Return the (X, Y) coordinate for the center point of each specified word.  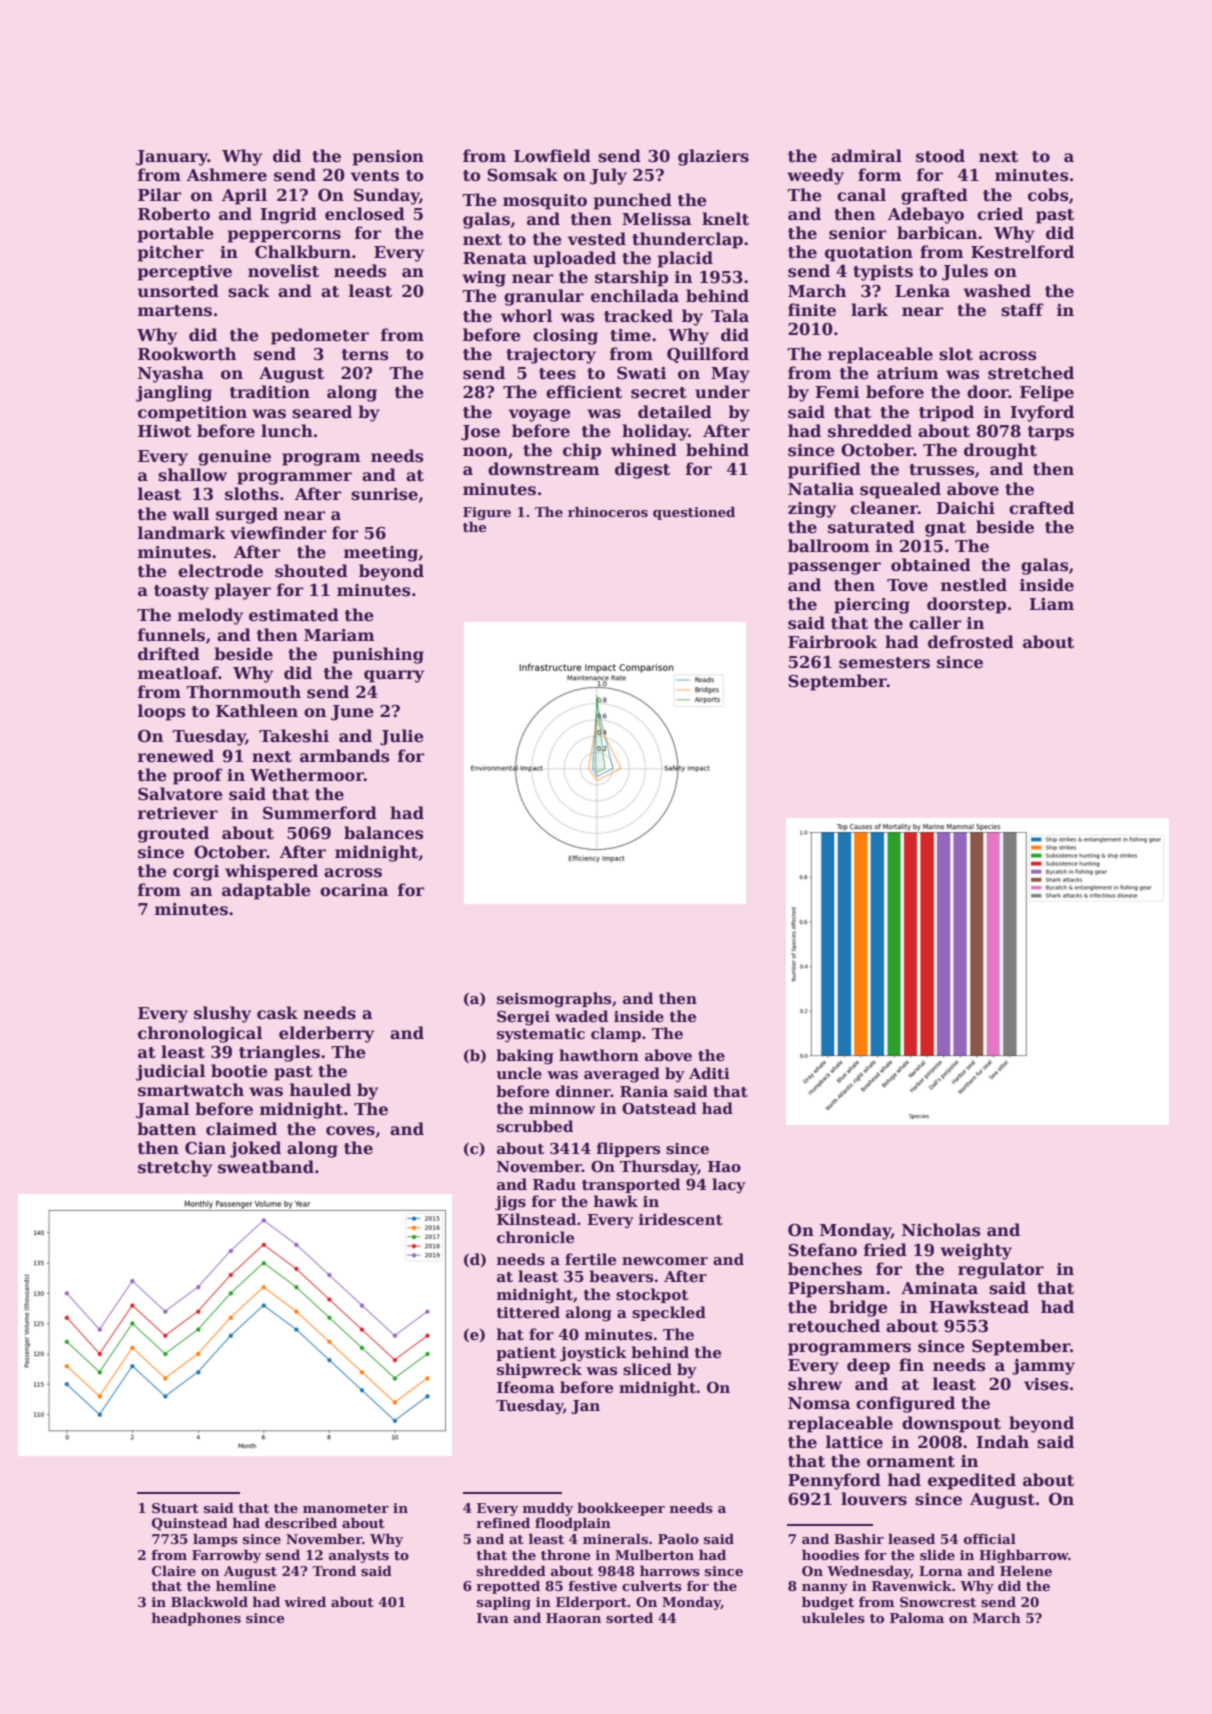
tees (557, 374)
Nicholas (941, 1230)
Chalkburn (303, 252)
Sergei (523, 1018)
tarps (1051, 433)
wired (305, 1601)
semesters (884, 663)
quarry (394, 676)
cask (277, 1013)
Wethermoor (307, 775)
